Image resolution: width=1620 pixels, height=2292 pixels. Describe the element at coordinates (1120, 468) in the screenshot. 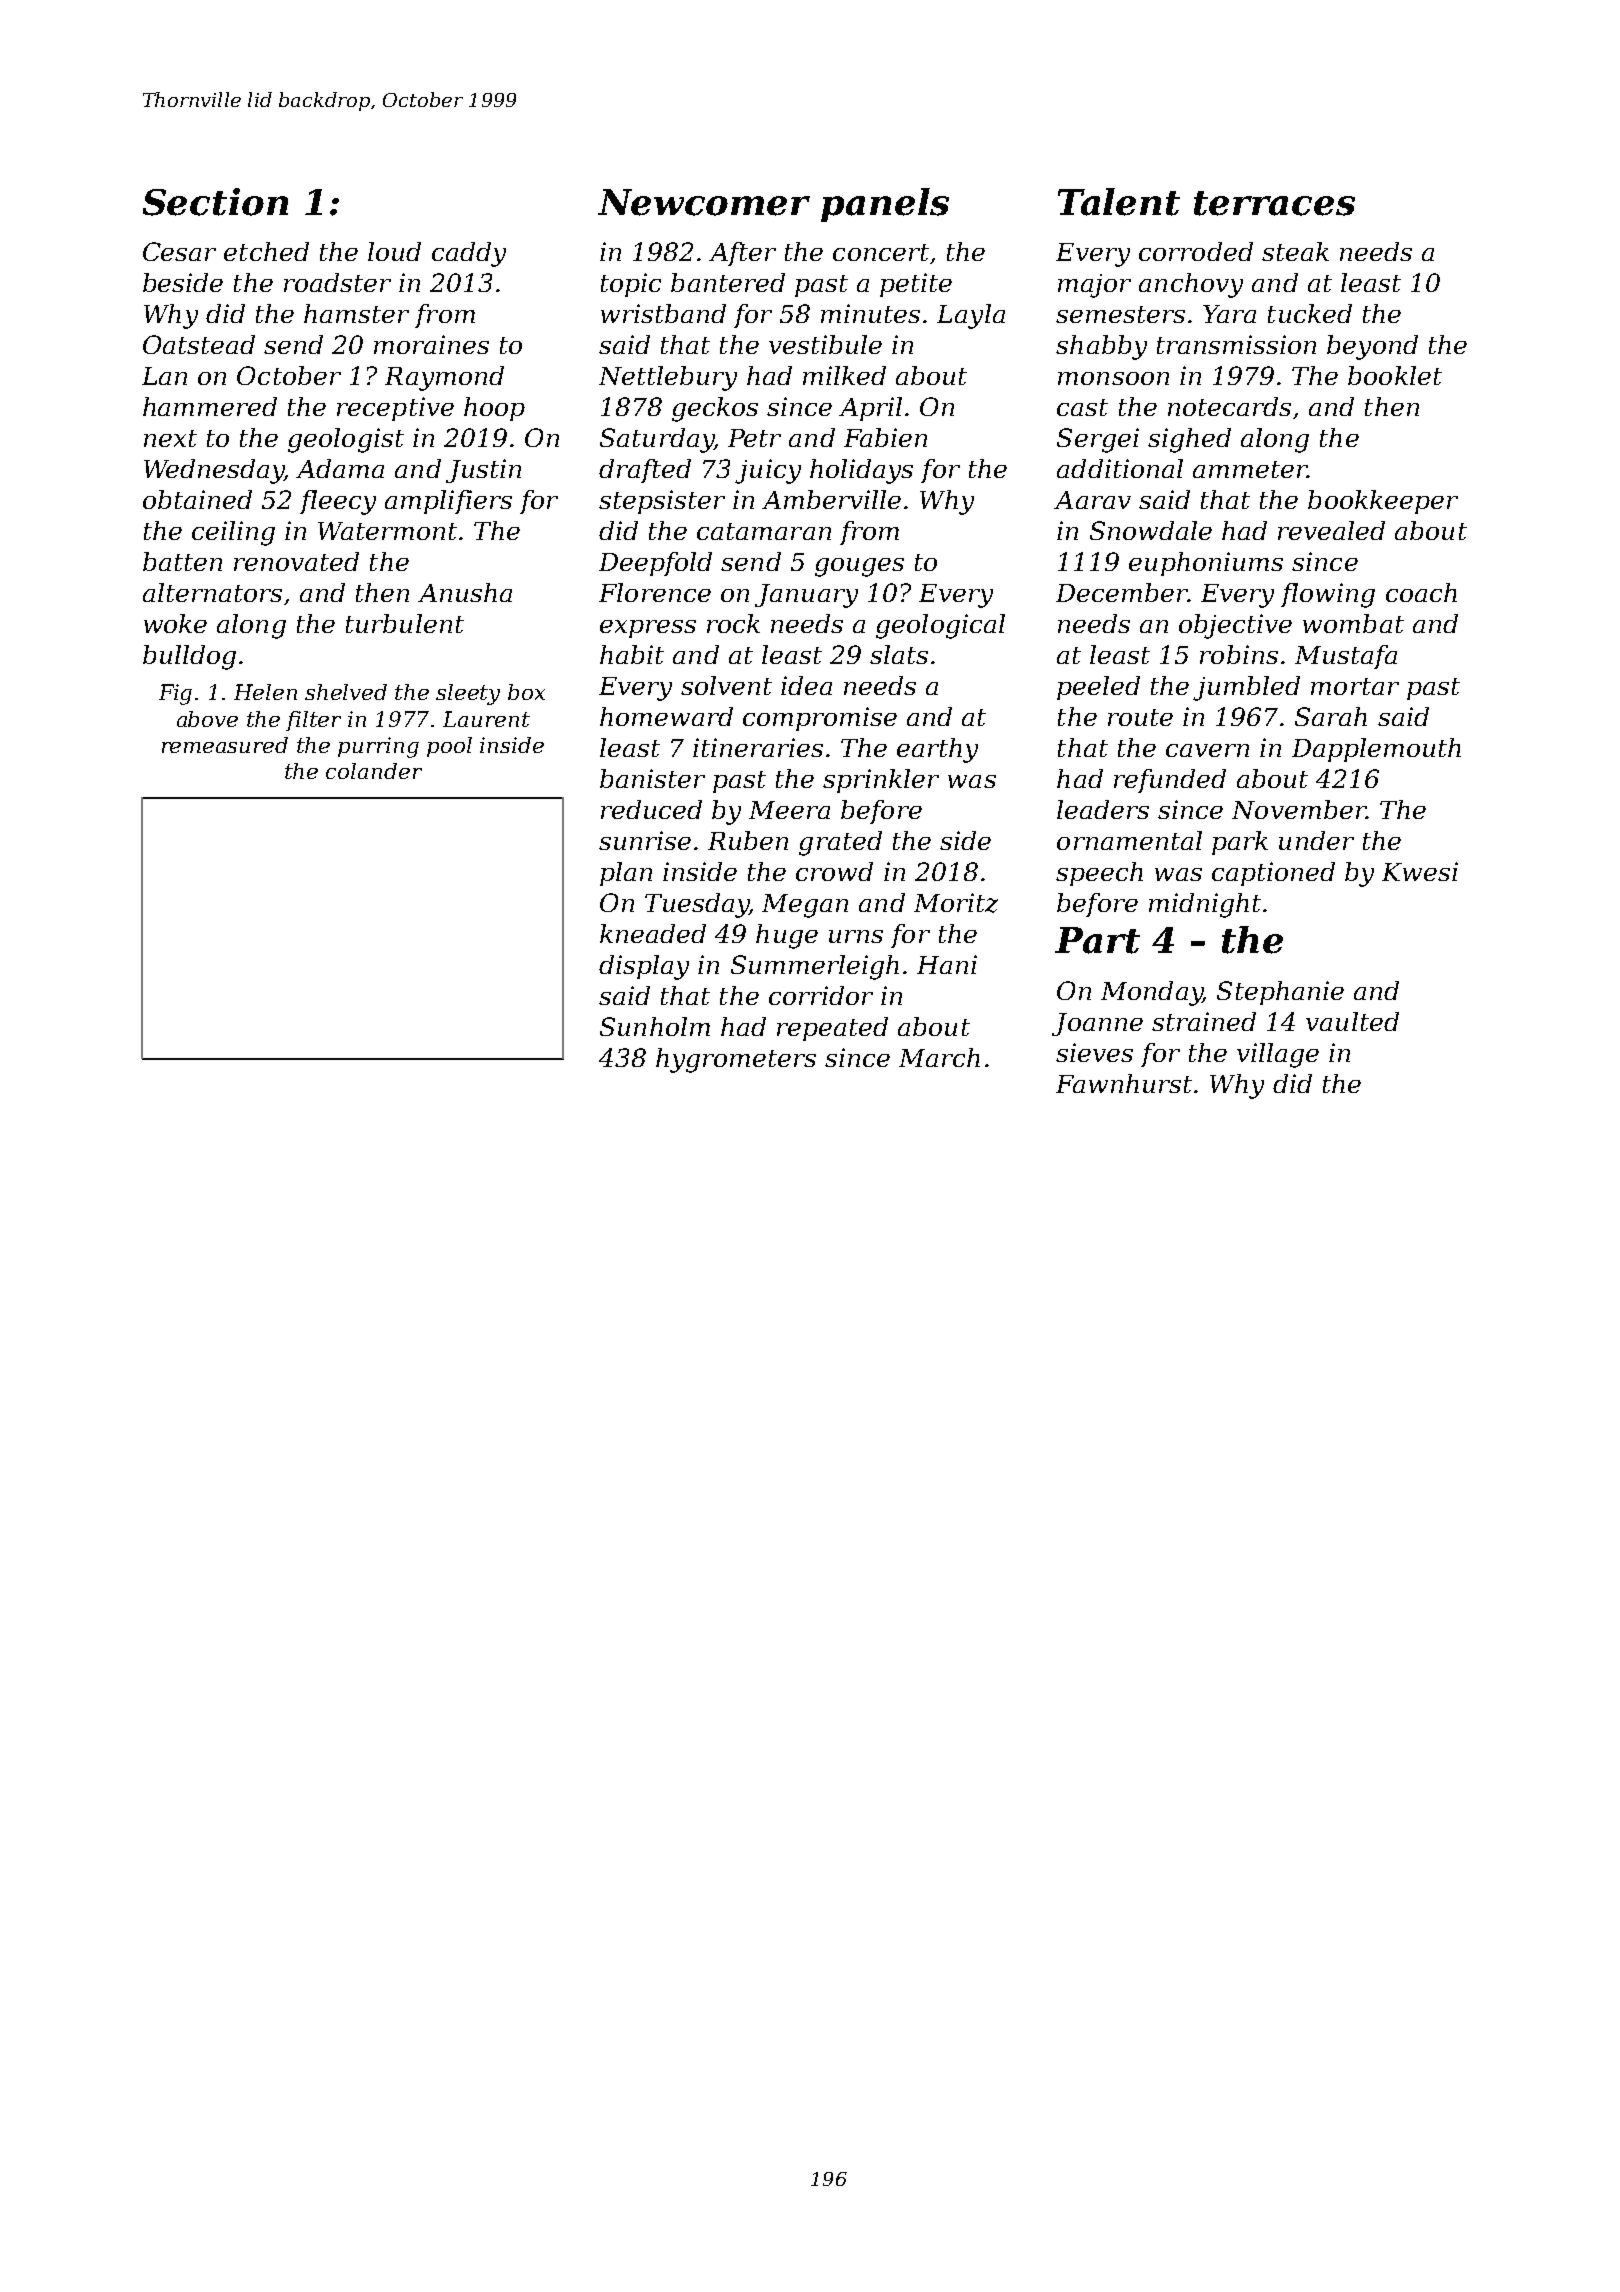

I see `additional` at that location.
